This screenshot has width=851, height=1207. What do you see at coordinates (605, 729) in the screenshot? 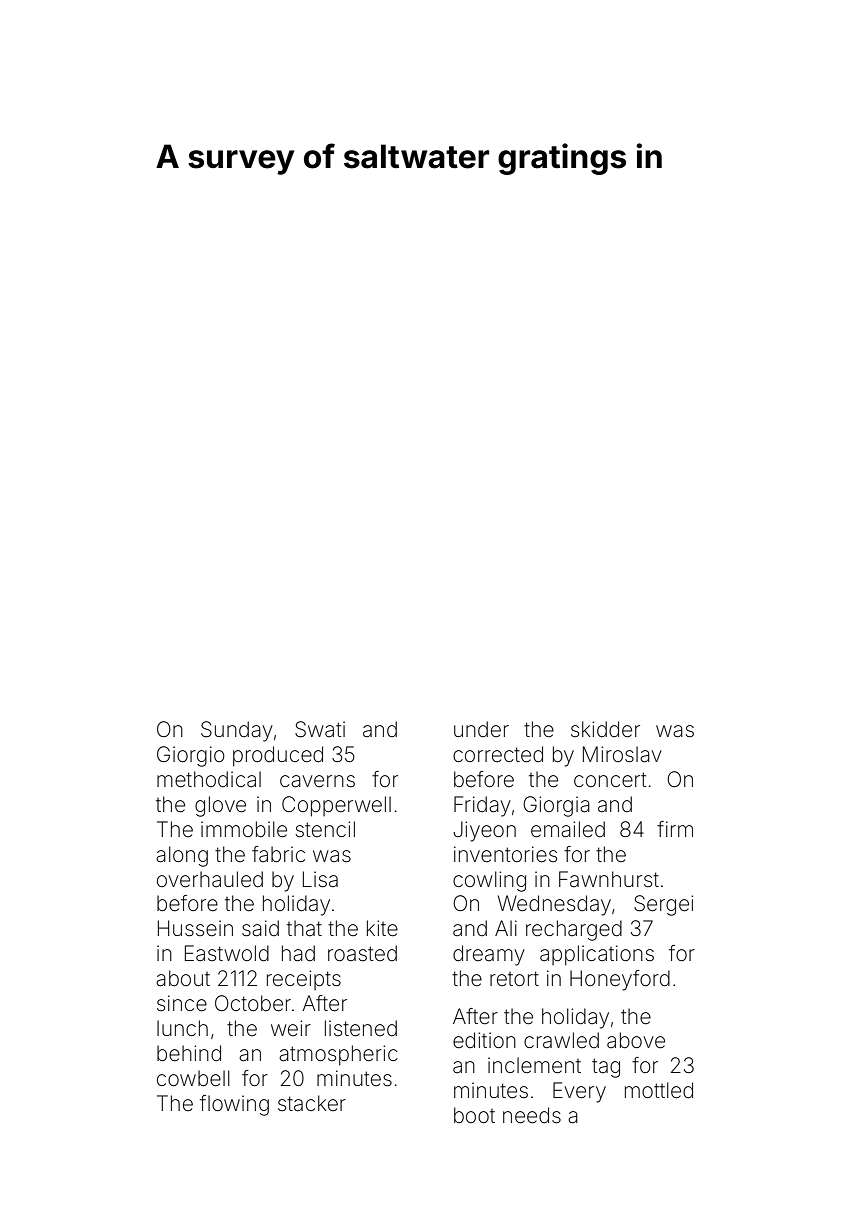
I see `skidder` at bounding box center [605, 729].
